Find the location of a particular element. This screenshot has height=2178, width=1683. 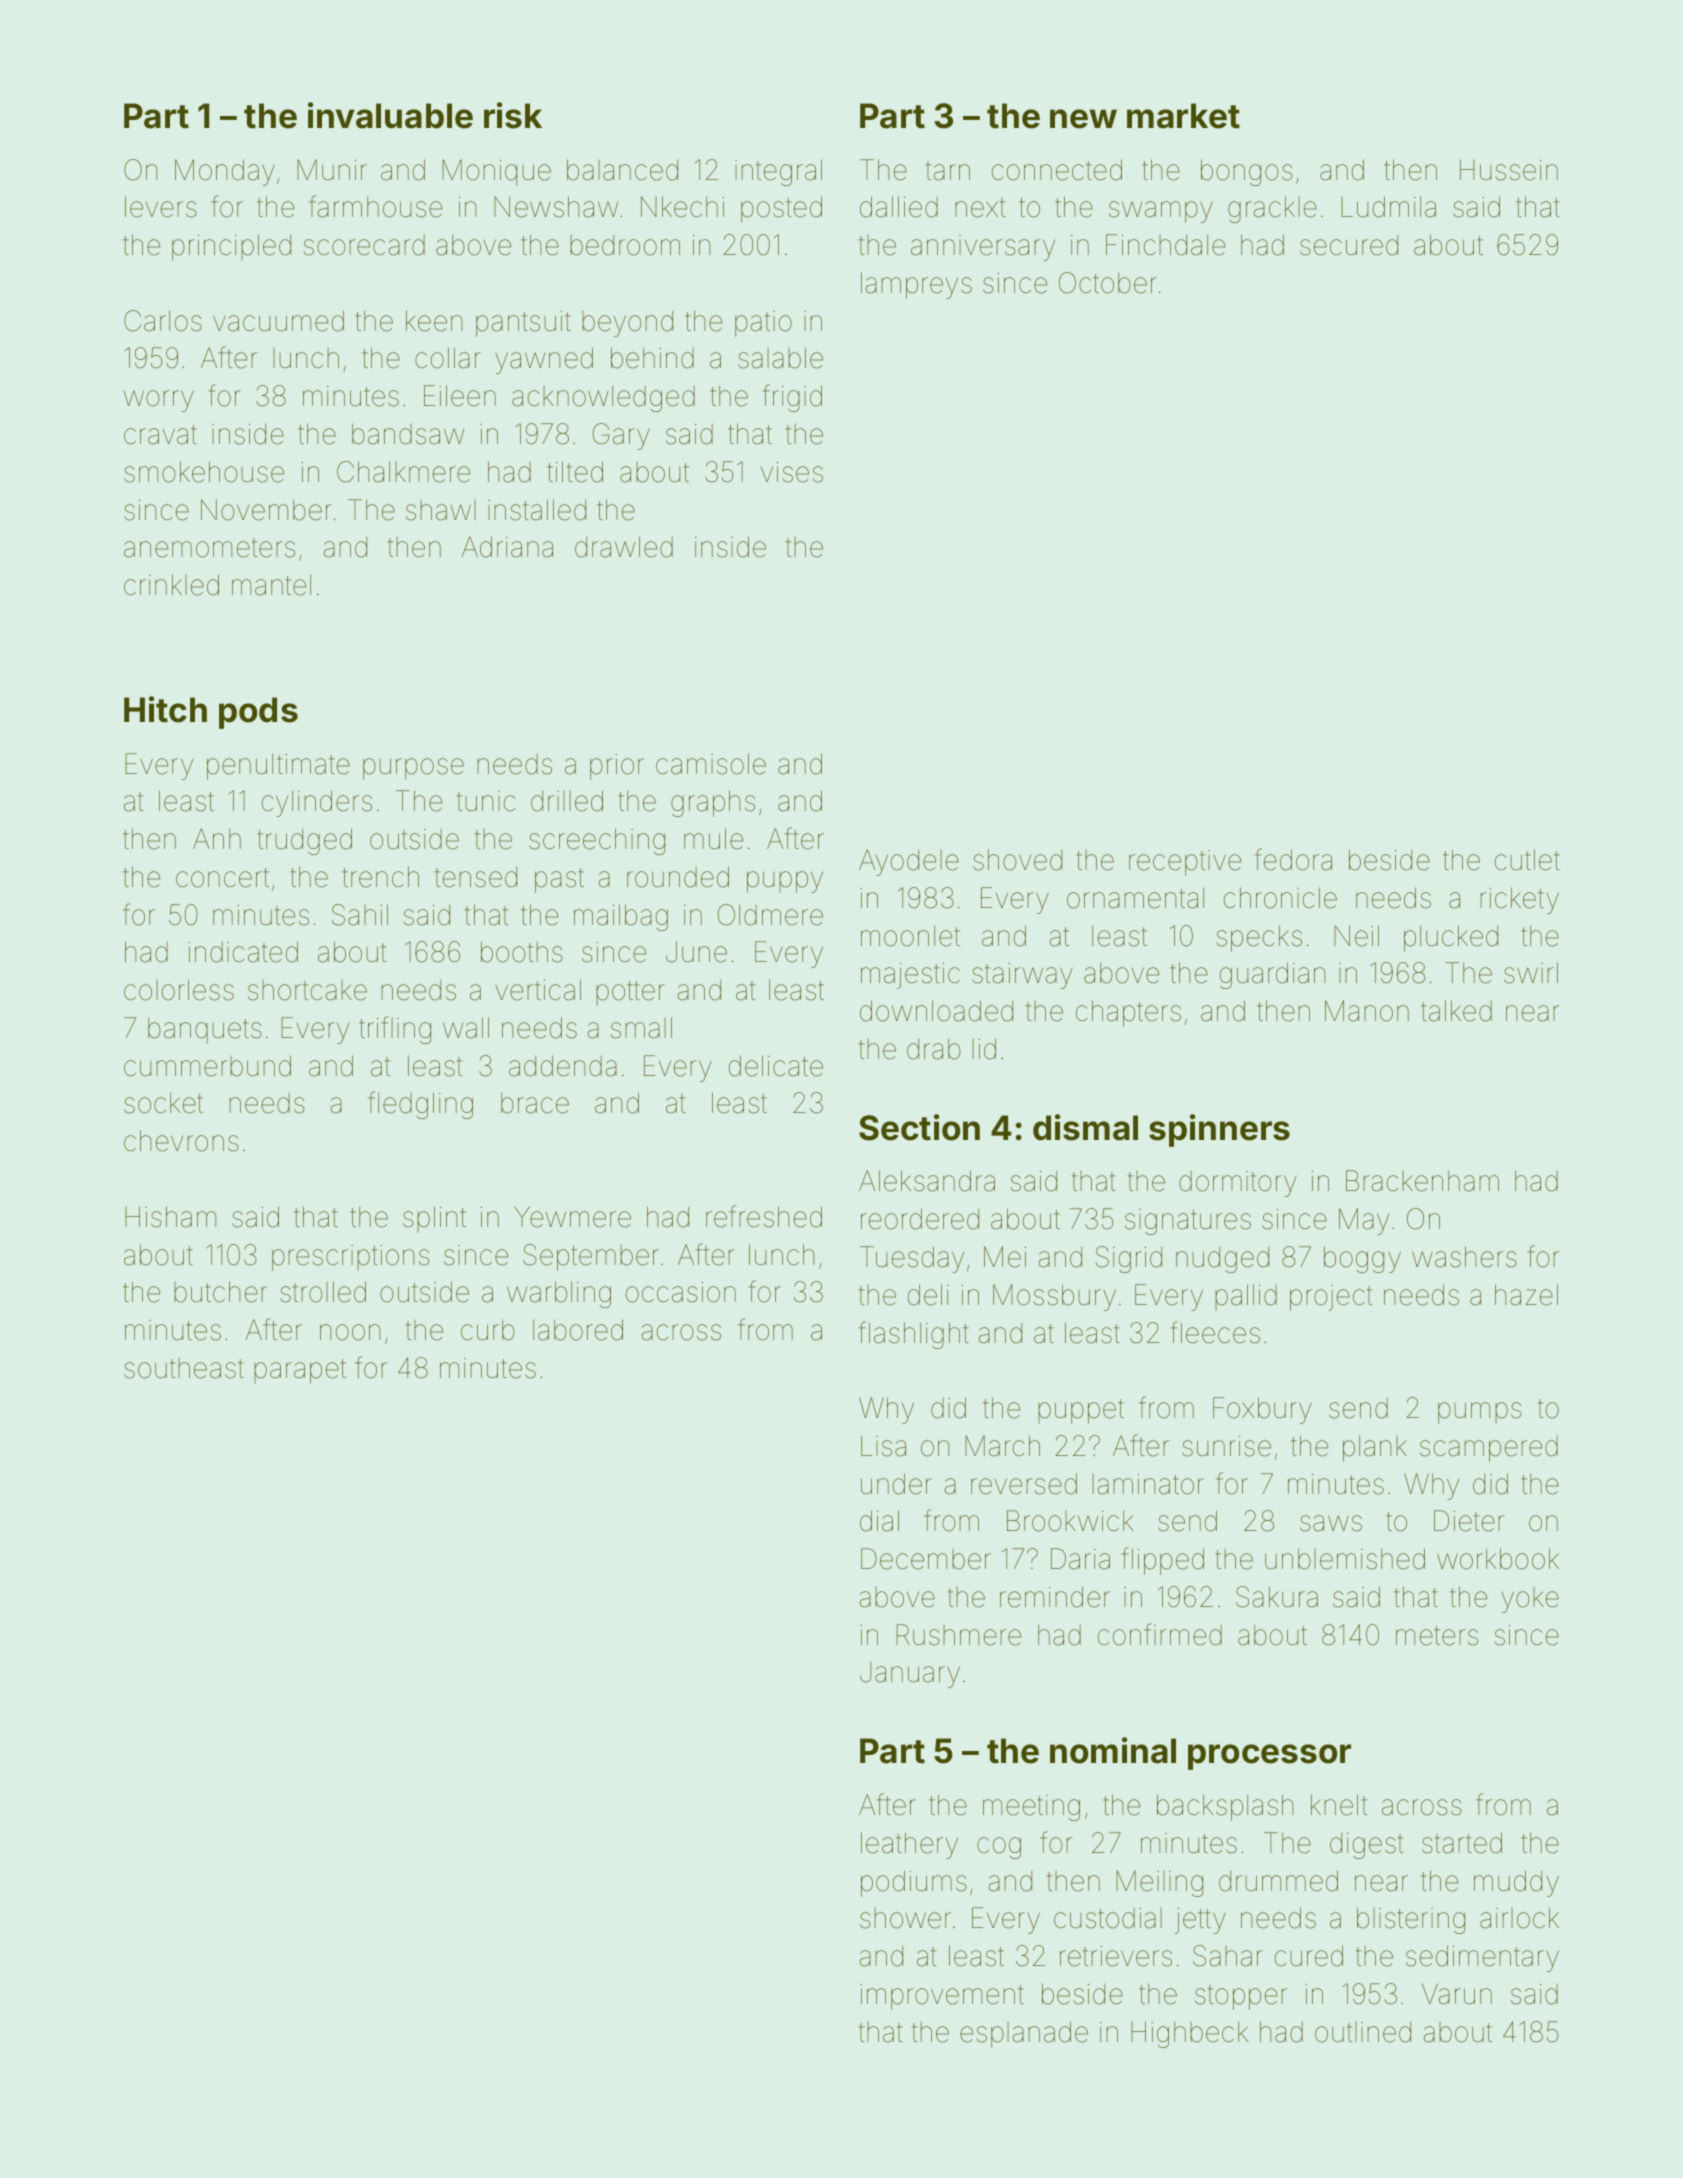

southeast is located at coordinates (184, 1368).
